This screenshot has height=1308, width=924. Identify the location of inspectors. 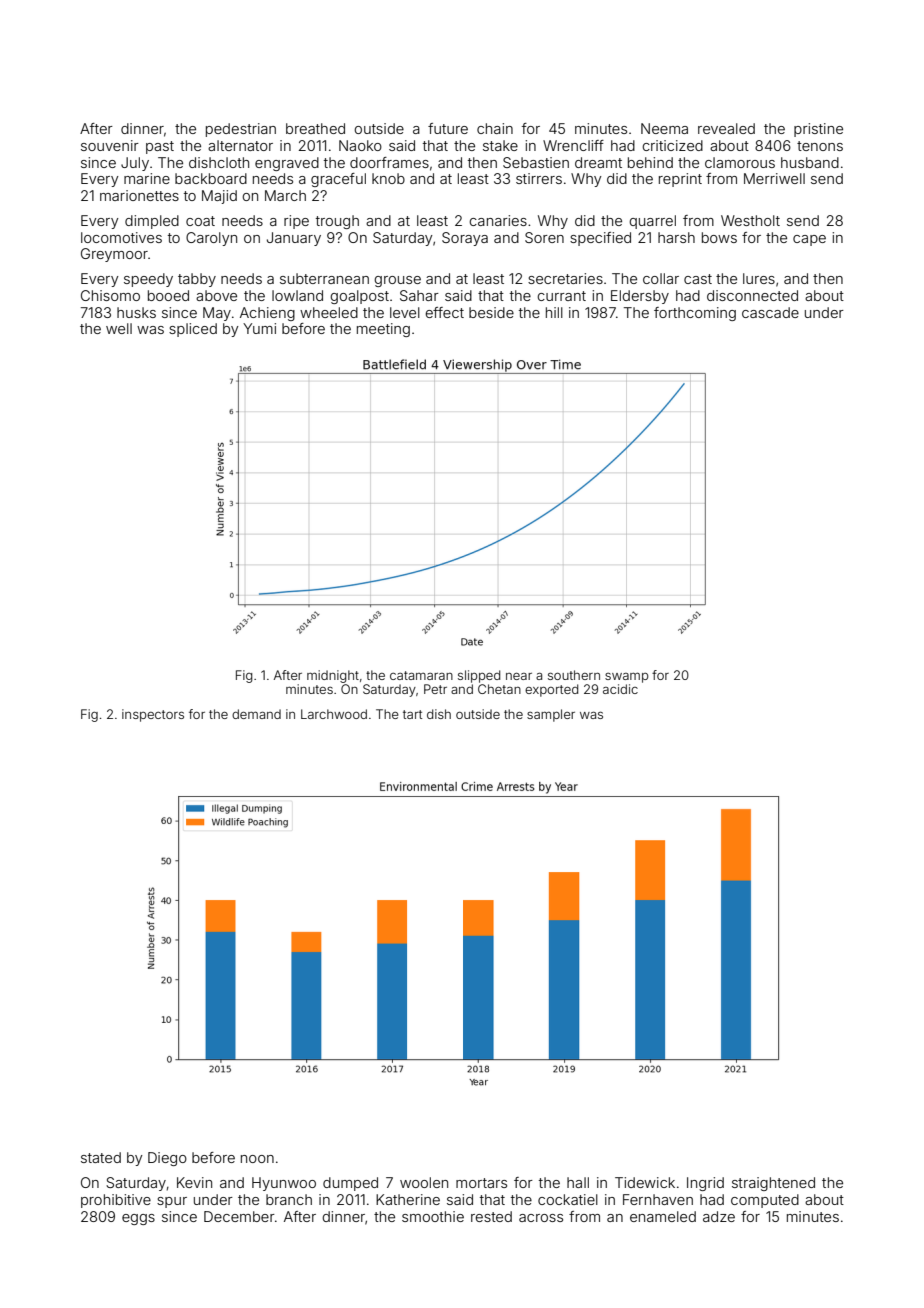
(153, 715).
